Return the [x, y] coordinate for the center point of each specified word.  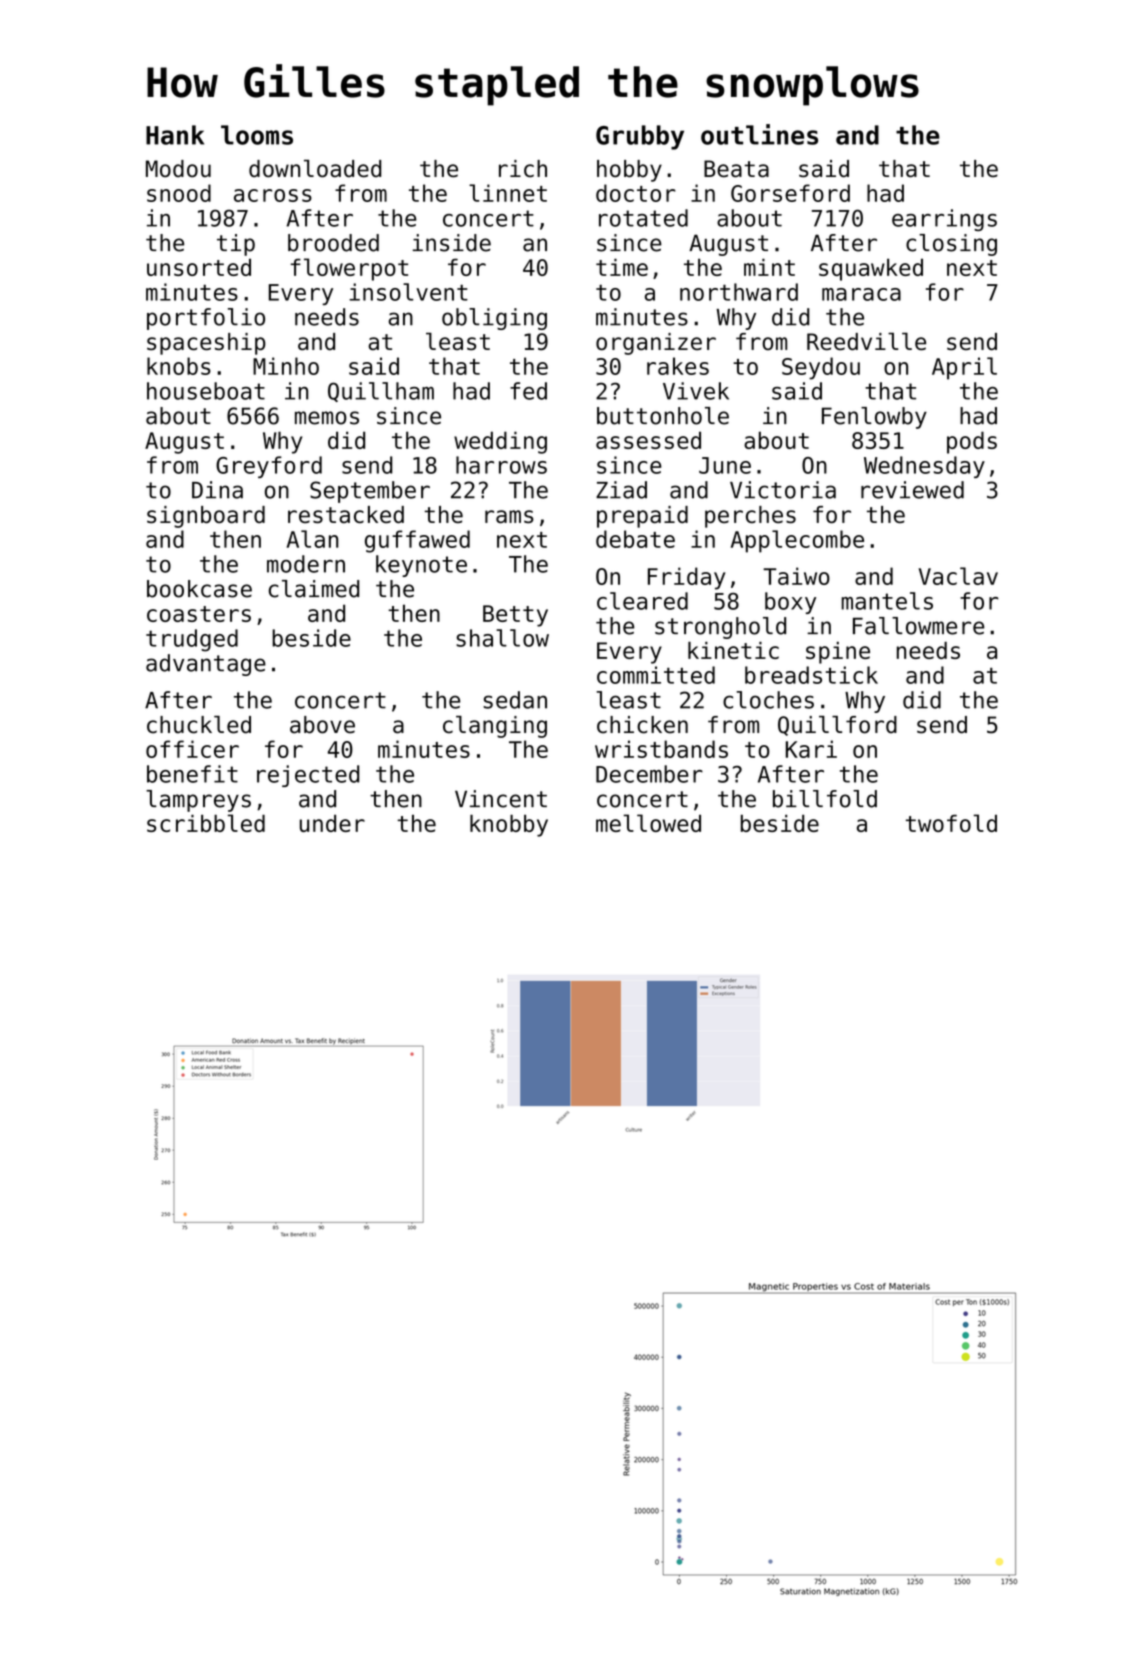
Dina [217, 490]
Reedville [866, 341]
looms [257, 135]
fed [528, 391]
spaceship [206, 344]
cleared [642, 601]
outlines [759, 134]
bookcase [199, 589]
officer [192, 749]
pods [972, 442]
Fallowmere [919, 626]
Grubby [640, 137]
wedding [500, 442]
